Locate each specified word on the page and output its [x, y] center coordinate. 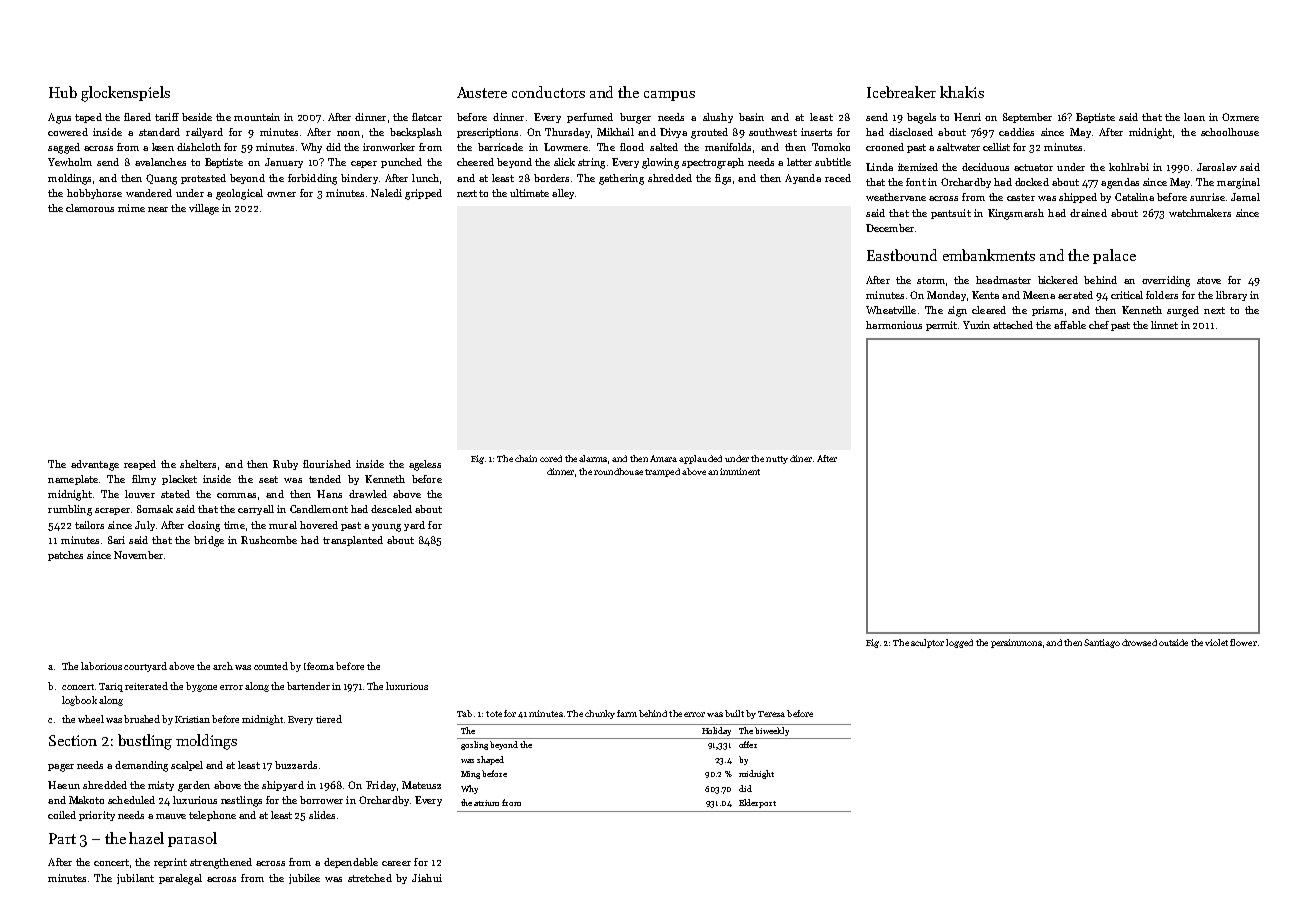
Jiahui [427, 878]
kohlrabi [1129, 167]
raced [838, 178]
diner [801, 458]
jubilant [135, 879]
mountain [257, 117]
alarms [593, 458]
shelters [198, 464]
